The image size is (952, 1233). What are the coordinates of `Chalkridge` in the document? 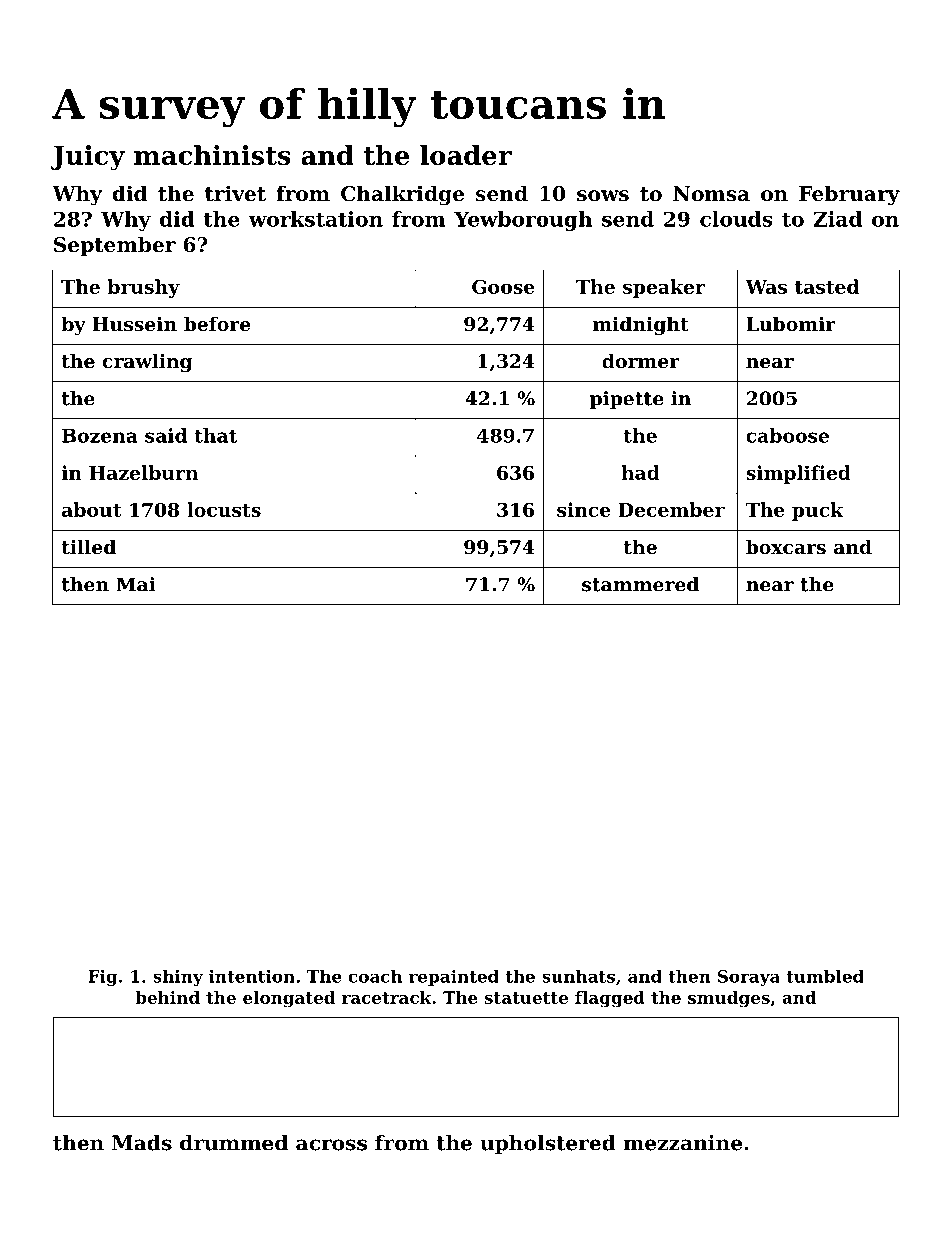 It's located at (402, 195).
